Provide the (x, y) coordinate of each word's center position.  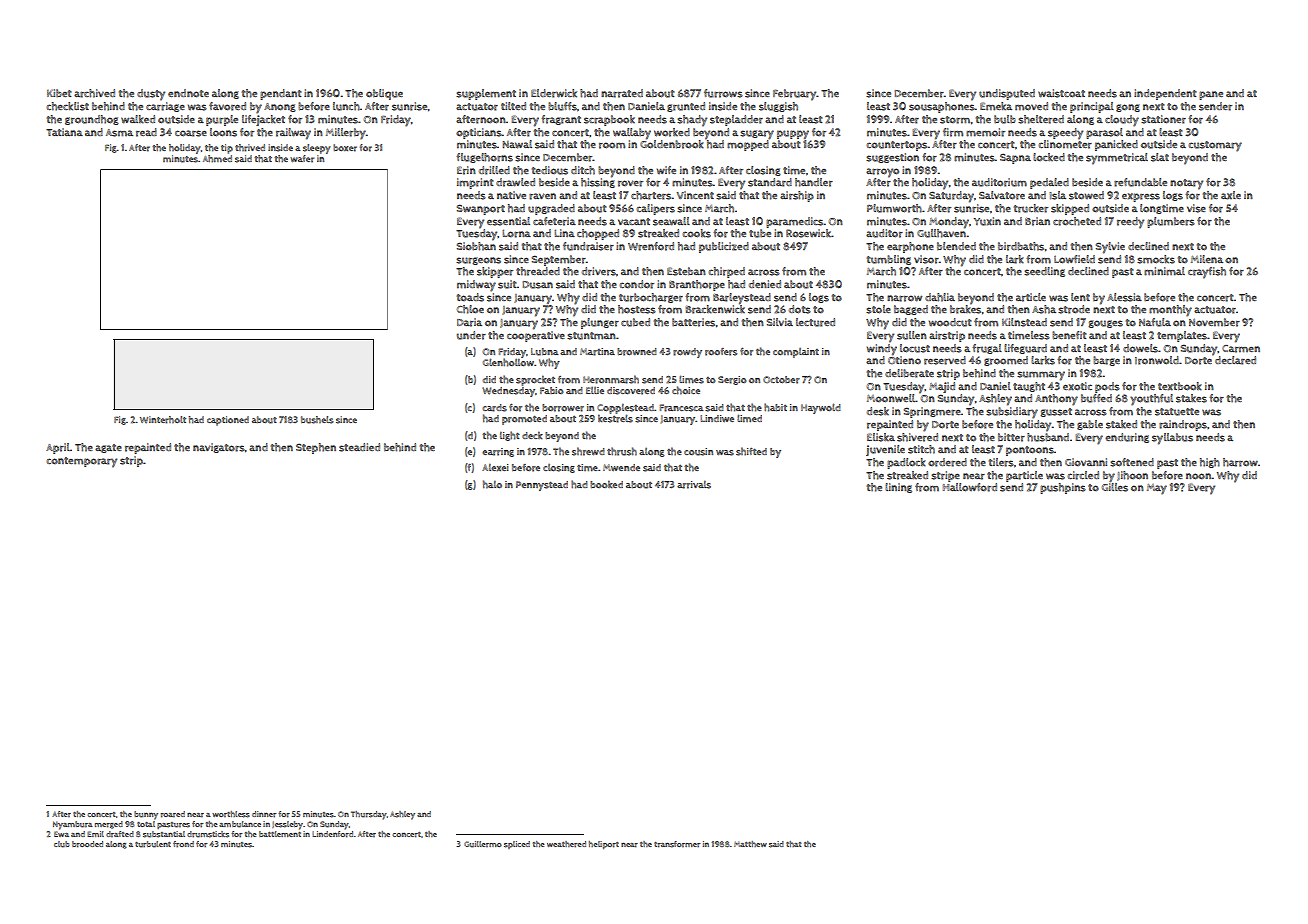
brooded (87, 844)
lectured (815, 322)
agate (108, 448)
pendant (280, 94)
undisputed (1007, 94)
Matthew (750, 844)
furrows (723, 93)
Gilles (1115, 487)
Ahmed (217, 159)
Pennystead (542, 486)
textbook (1180, 386)
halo (492, 484)
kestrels (615, 418)
